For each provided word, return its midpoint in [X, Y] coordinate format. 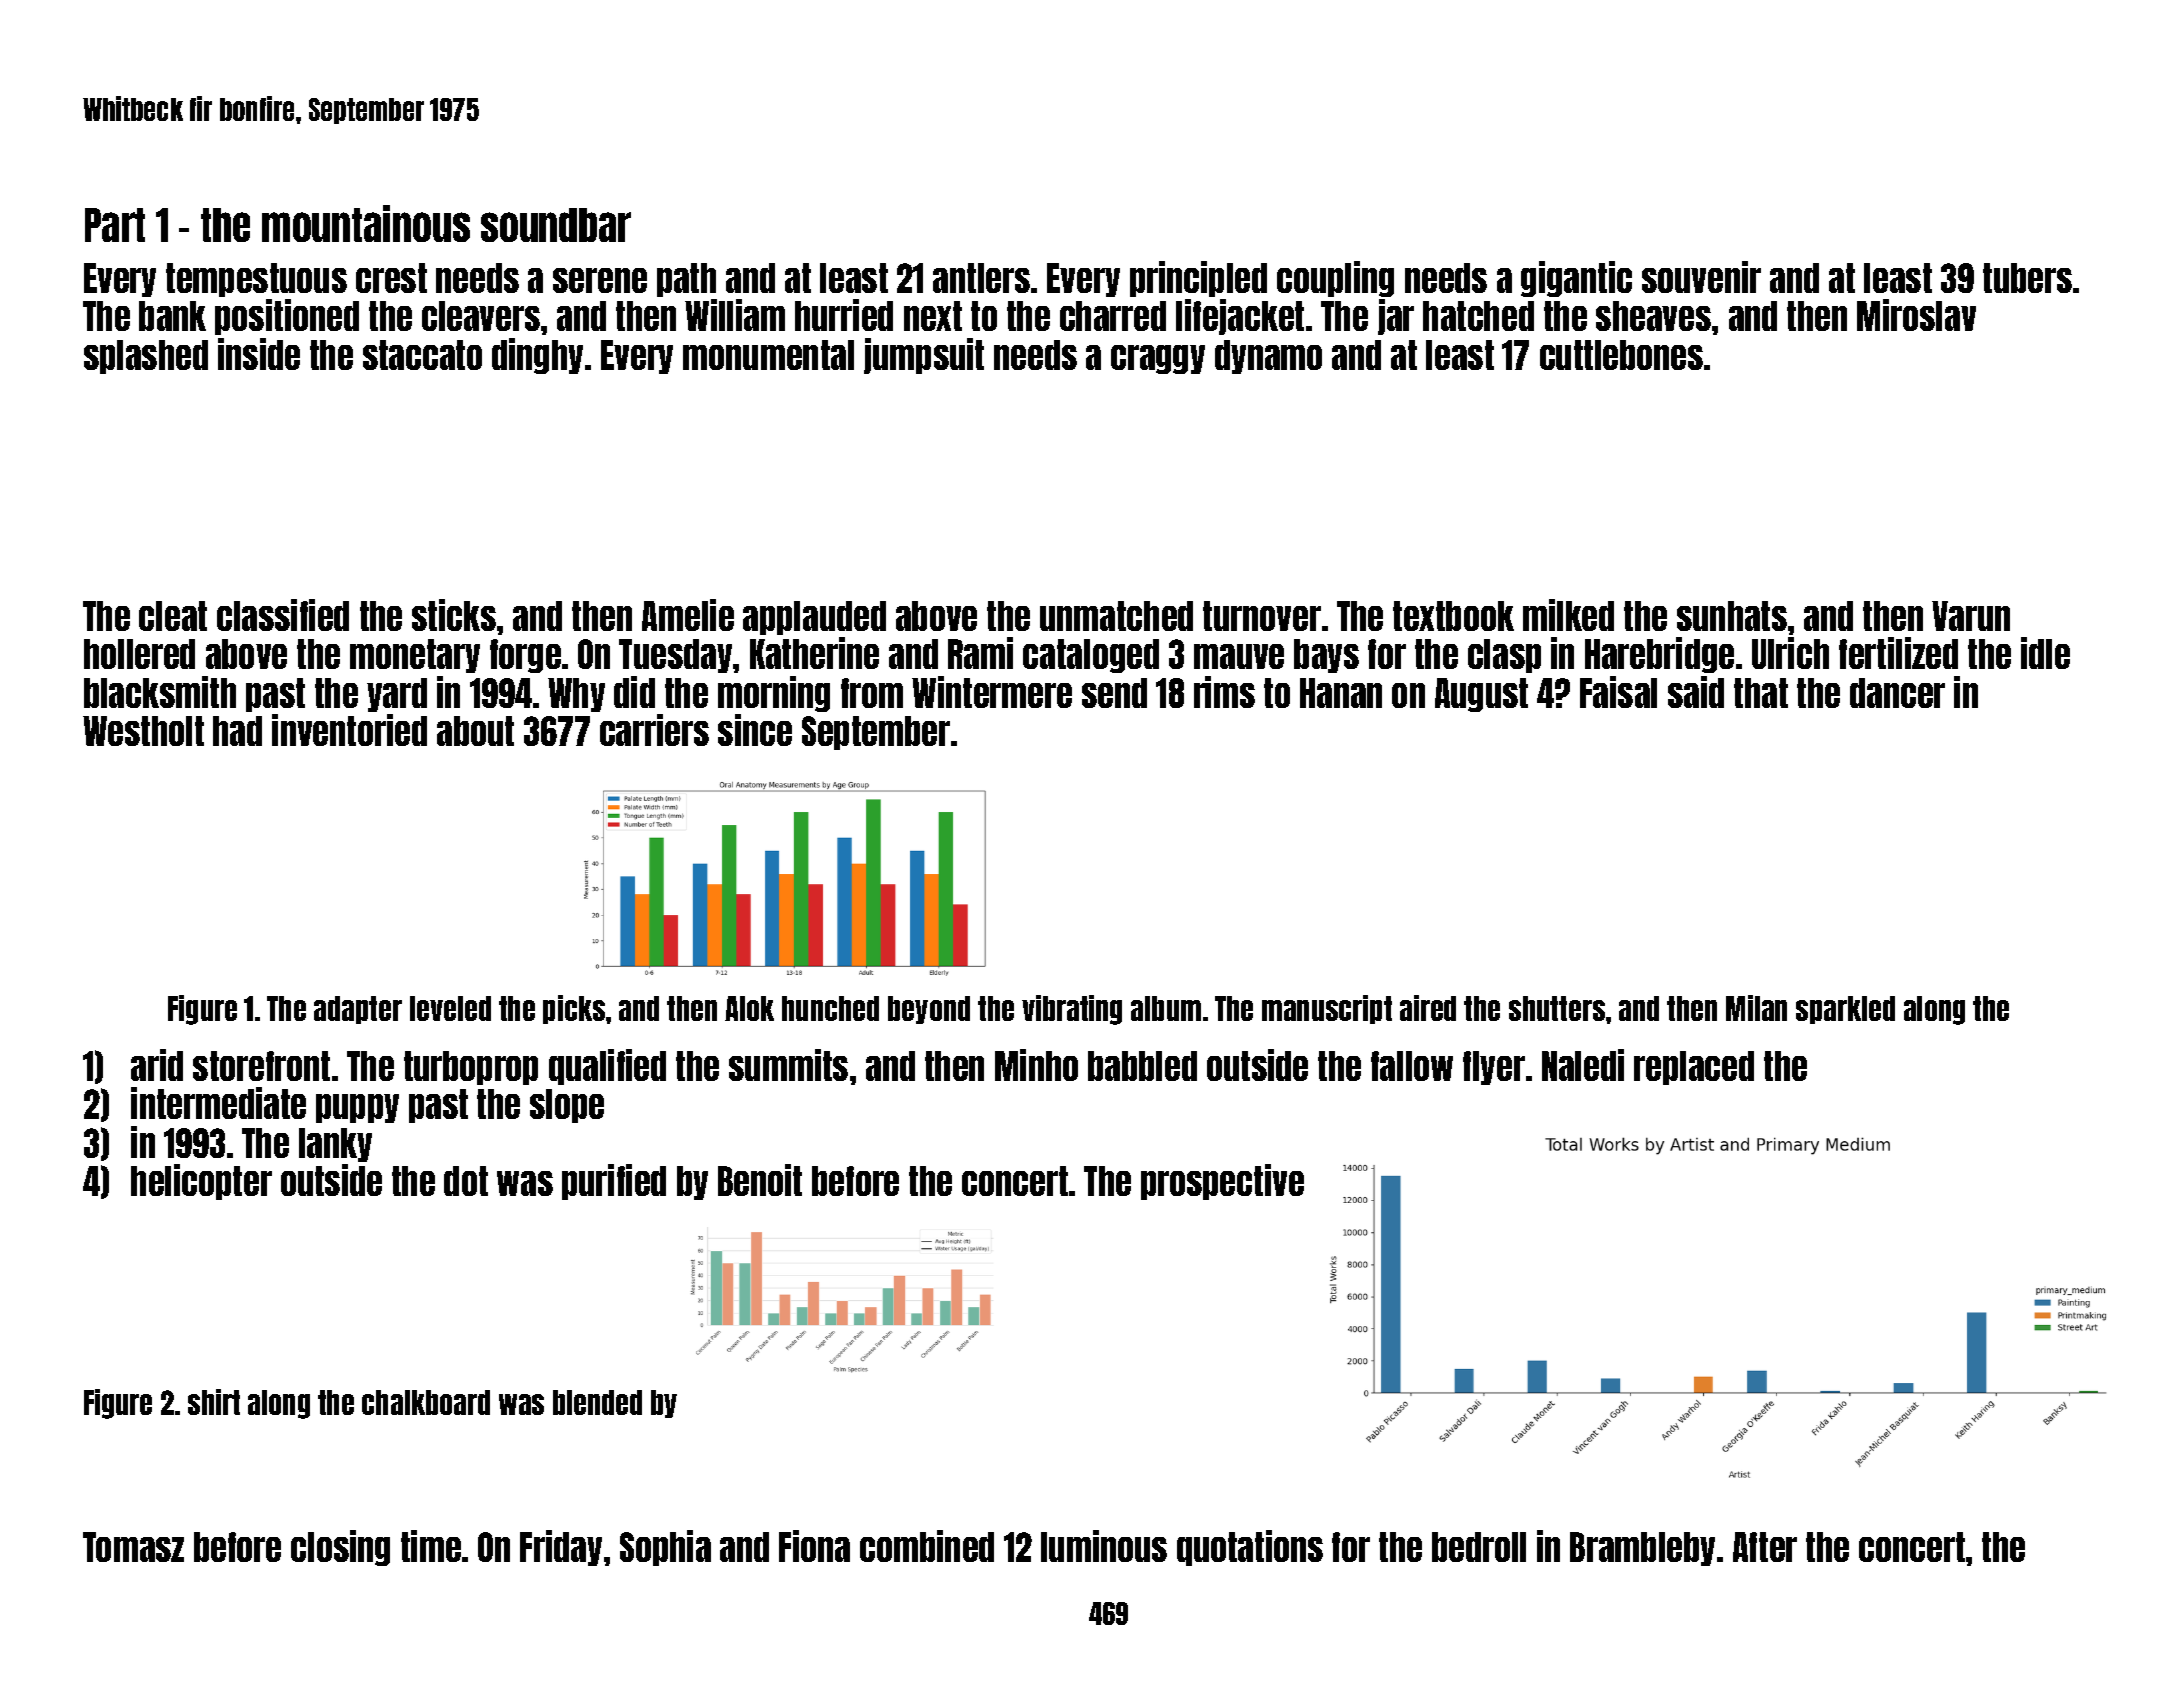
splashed [146, 357]
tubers [2027, 278]
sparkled [1845, 1010]
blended [597, 1402]
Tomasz [133, 1547]
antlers [981, 278]
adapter [358, 1010]
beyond [929, 1010]
